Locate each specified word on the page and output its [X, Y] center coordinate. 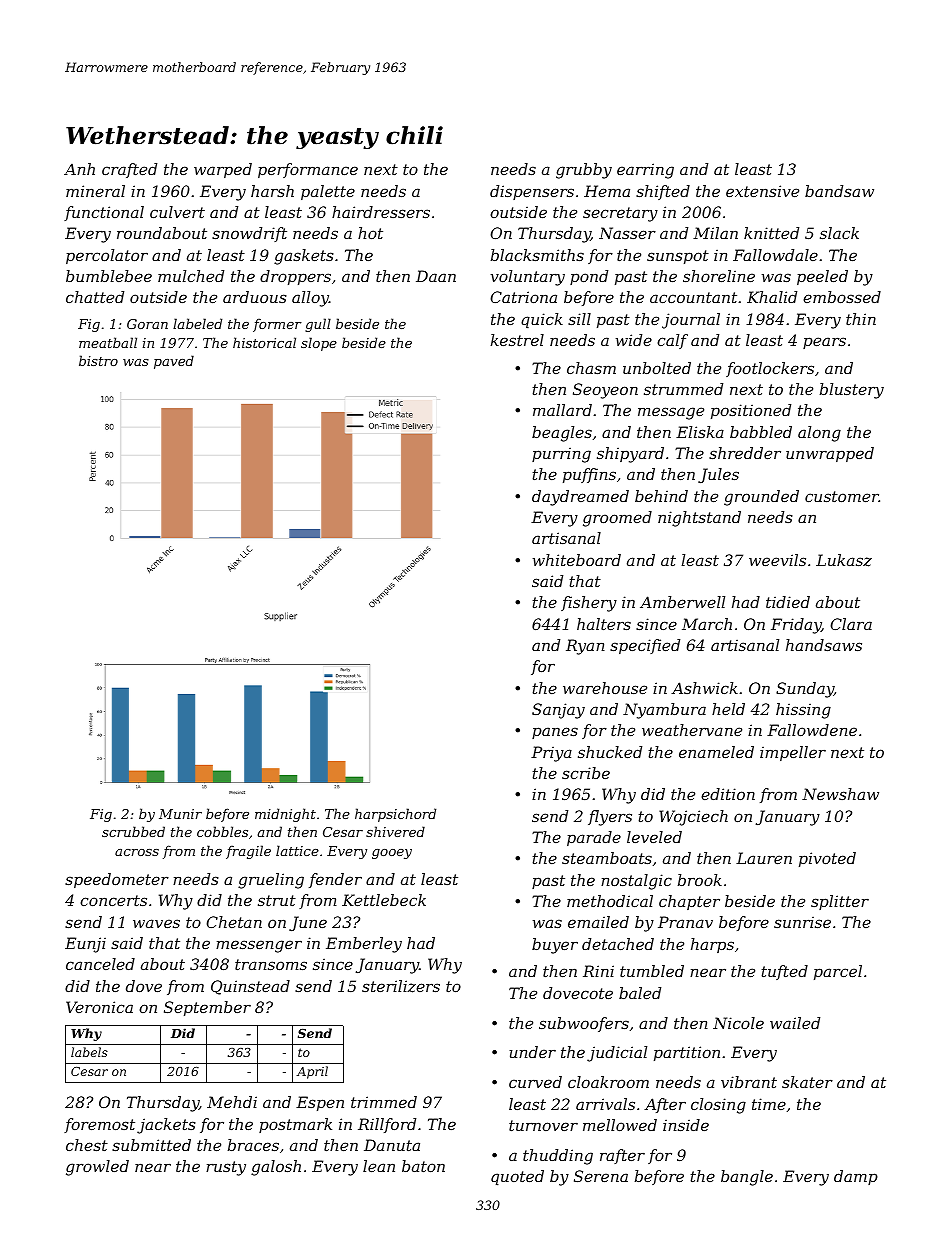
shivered [395, 831]
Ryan [585, 647]
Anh [79, 169]
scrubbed [133, 831]
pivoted [827, 859]
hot [370, 233]
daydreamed [580, 498]
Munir [180, 814]
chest [87, 1145]
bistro [98, 360]
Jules [718, 475]
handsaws [824, 645]
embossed [842, 297]
